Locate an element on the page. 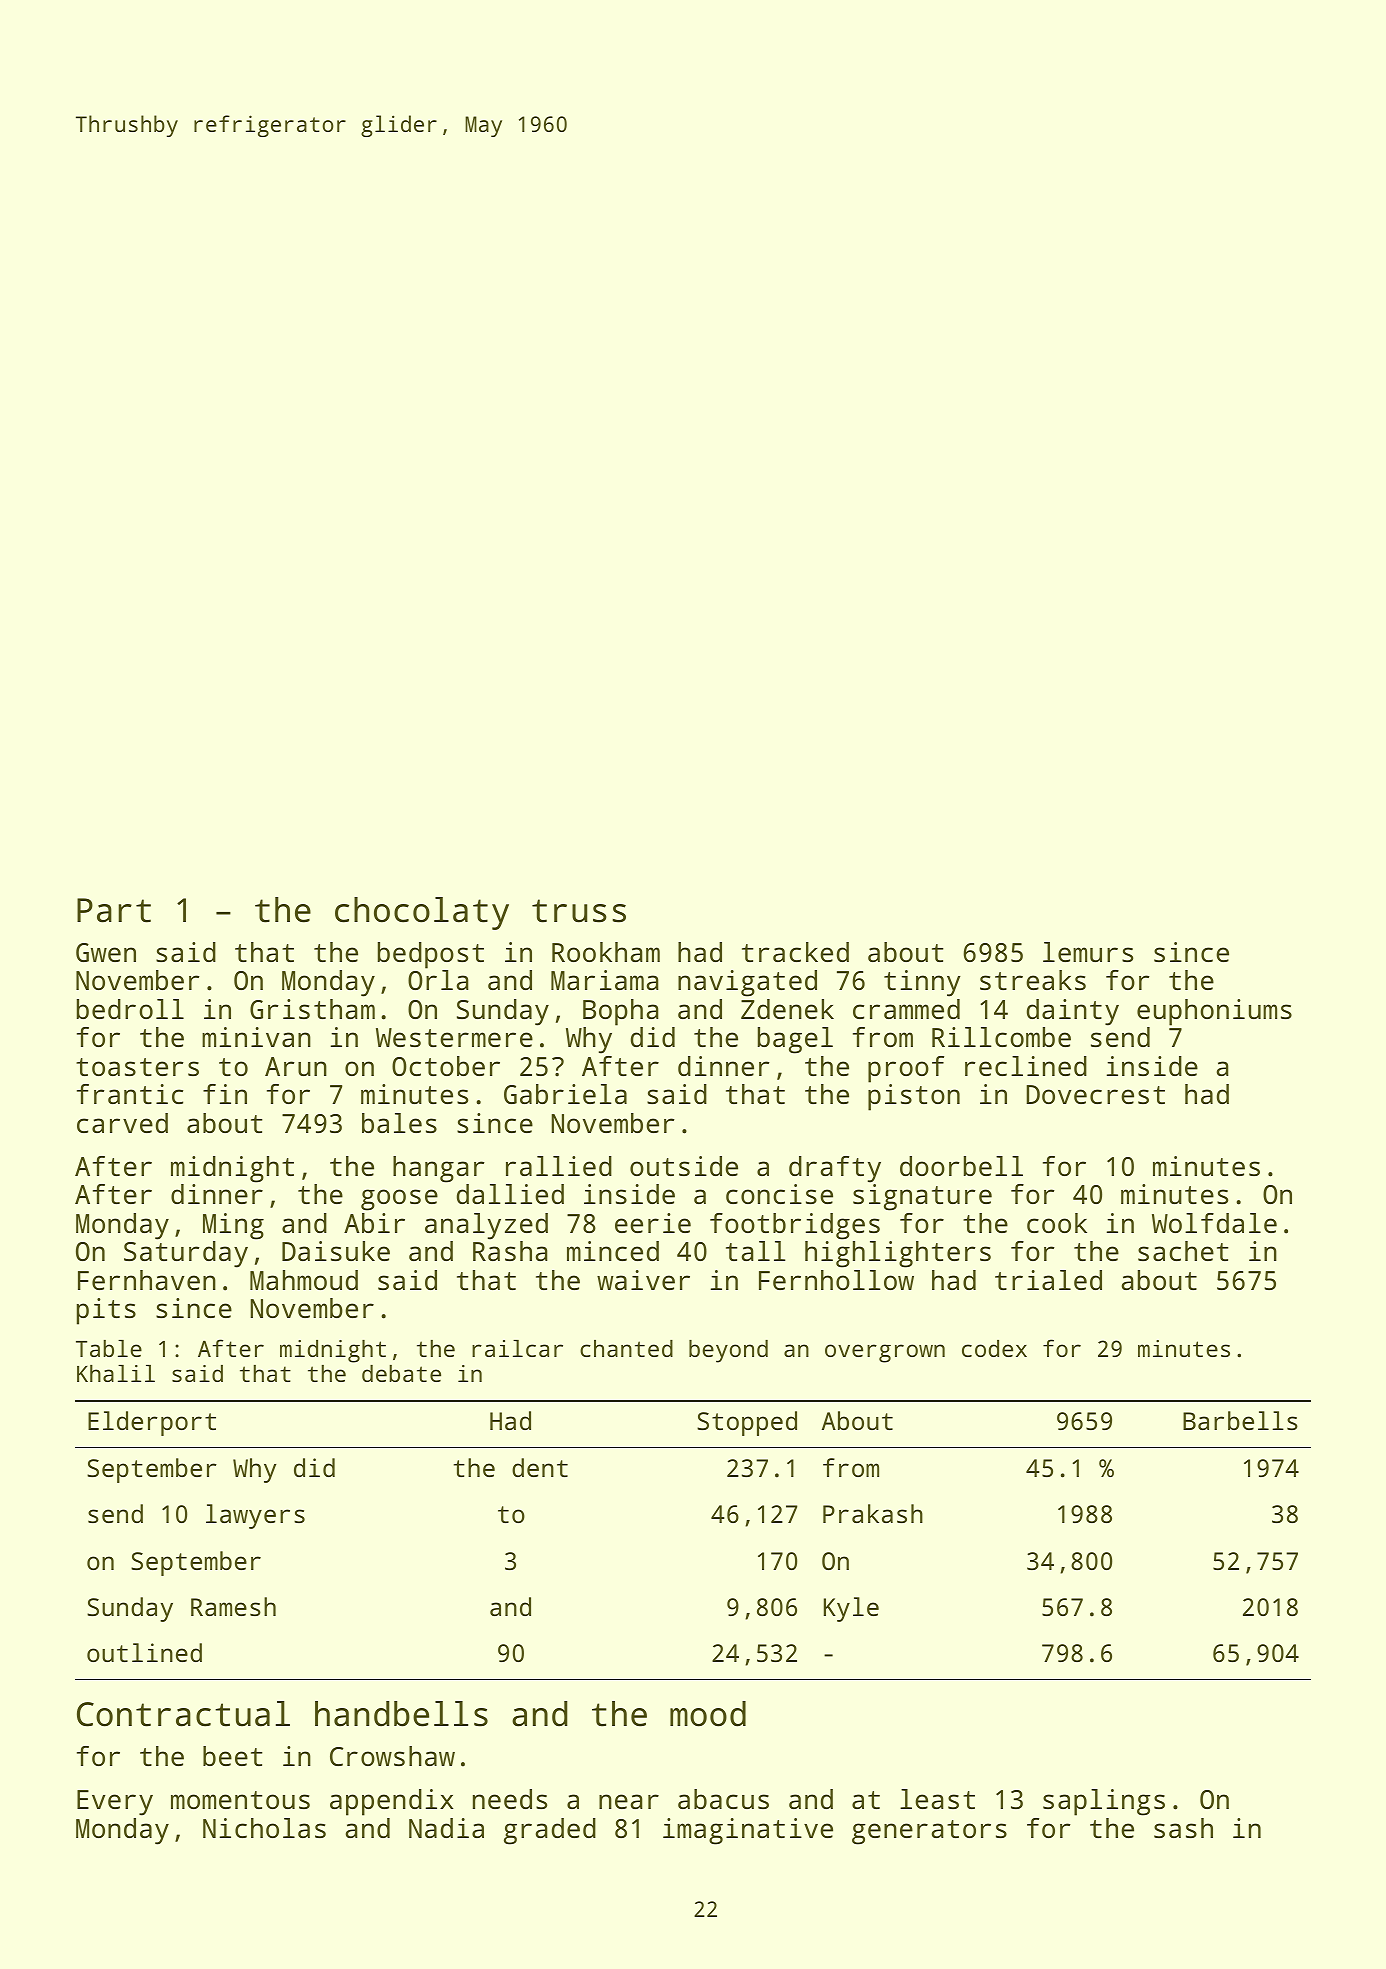 This page has width=1386, height=1969. Contractual is located at coordinates (183, 1714).
